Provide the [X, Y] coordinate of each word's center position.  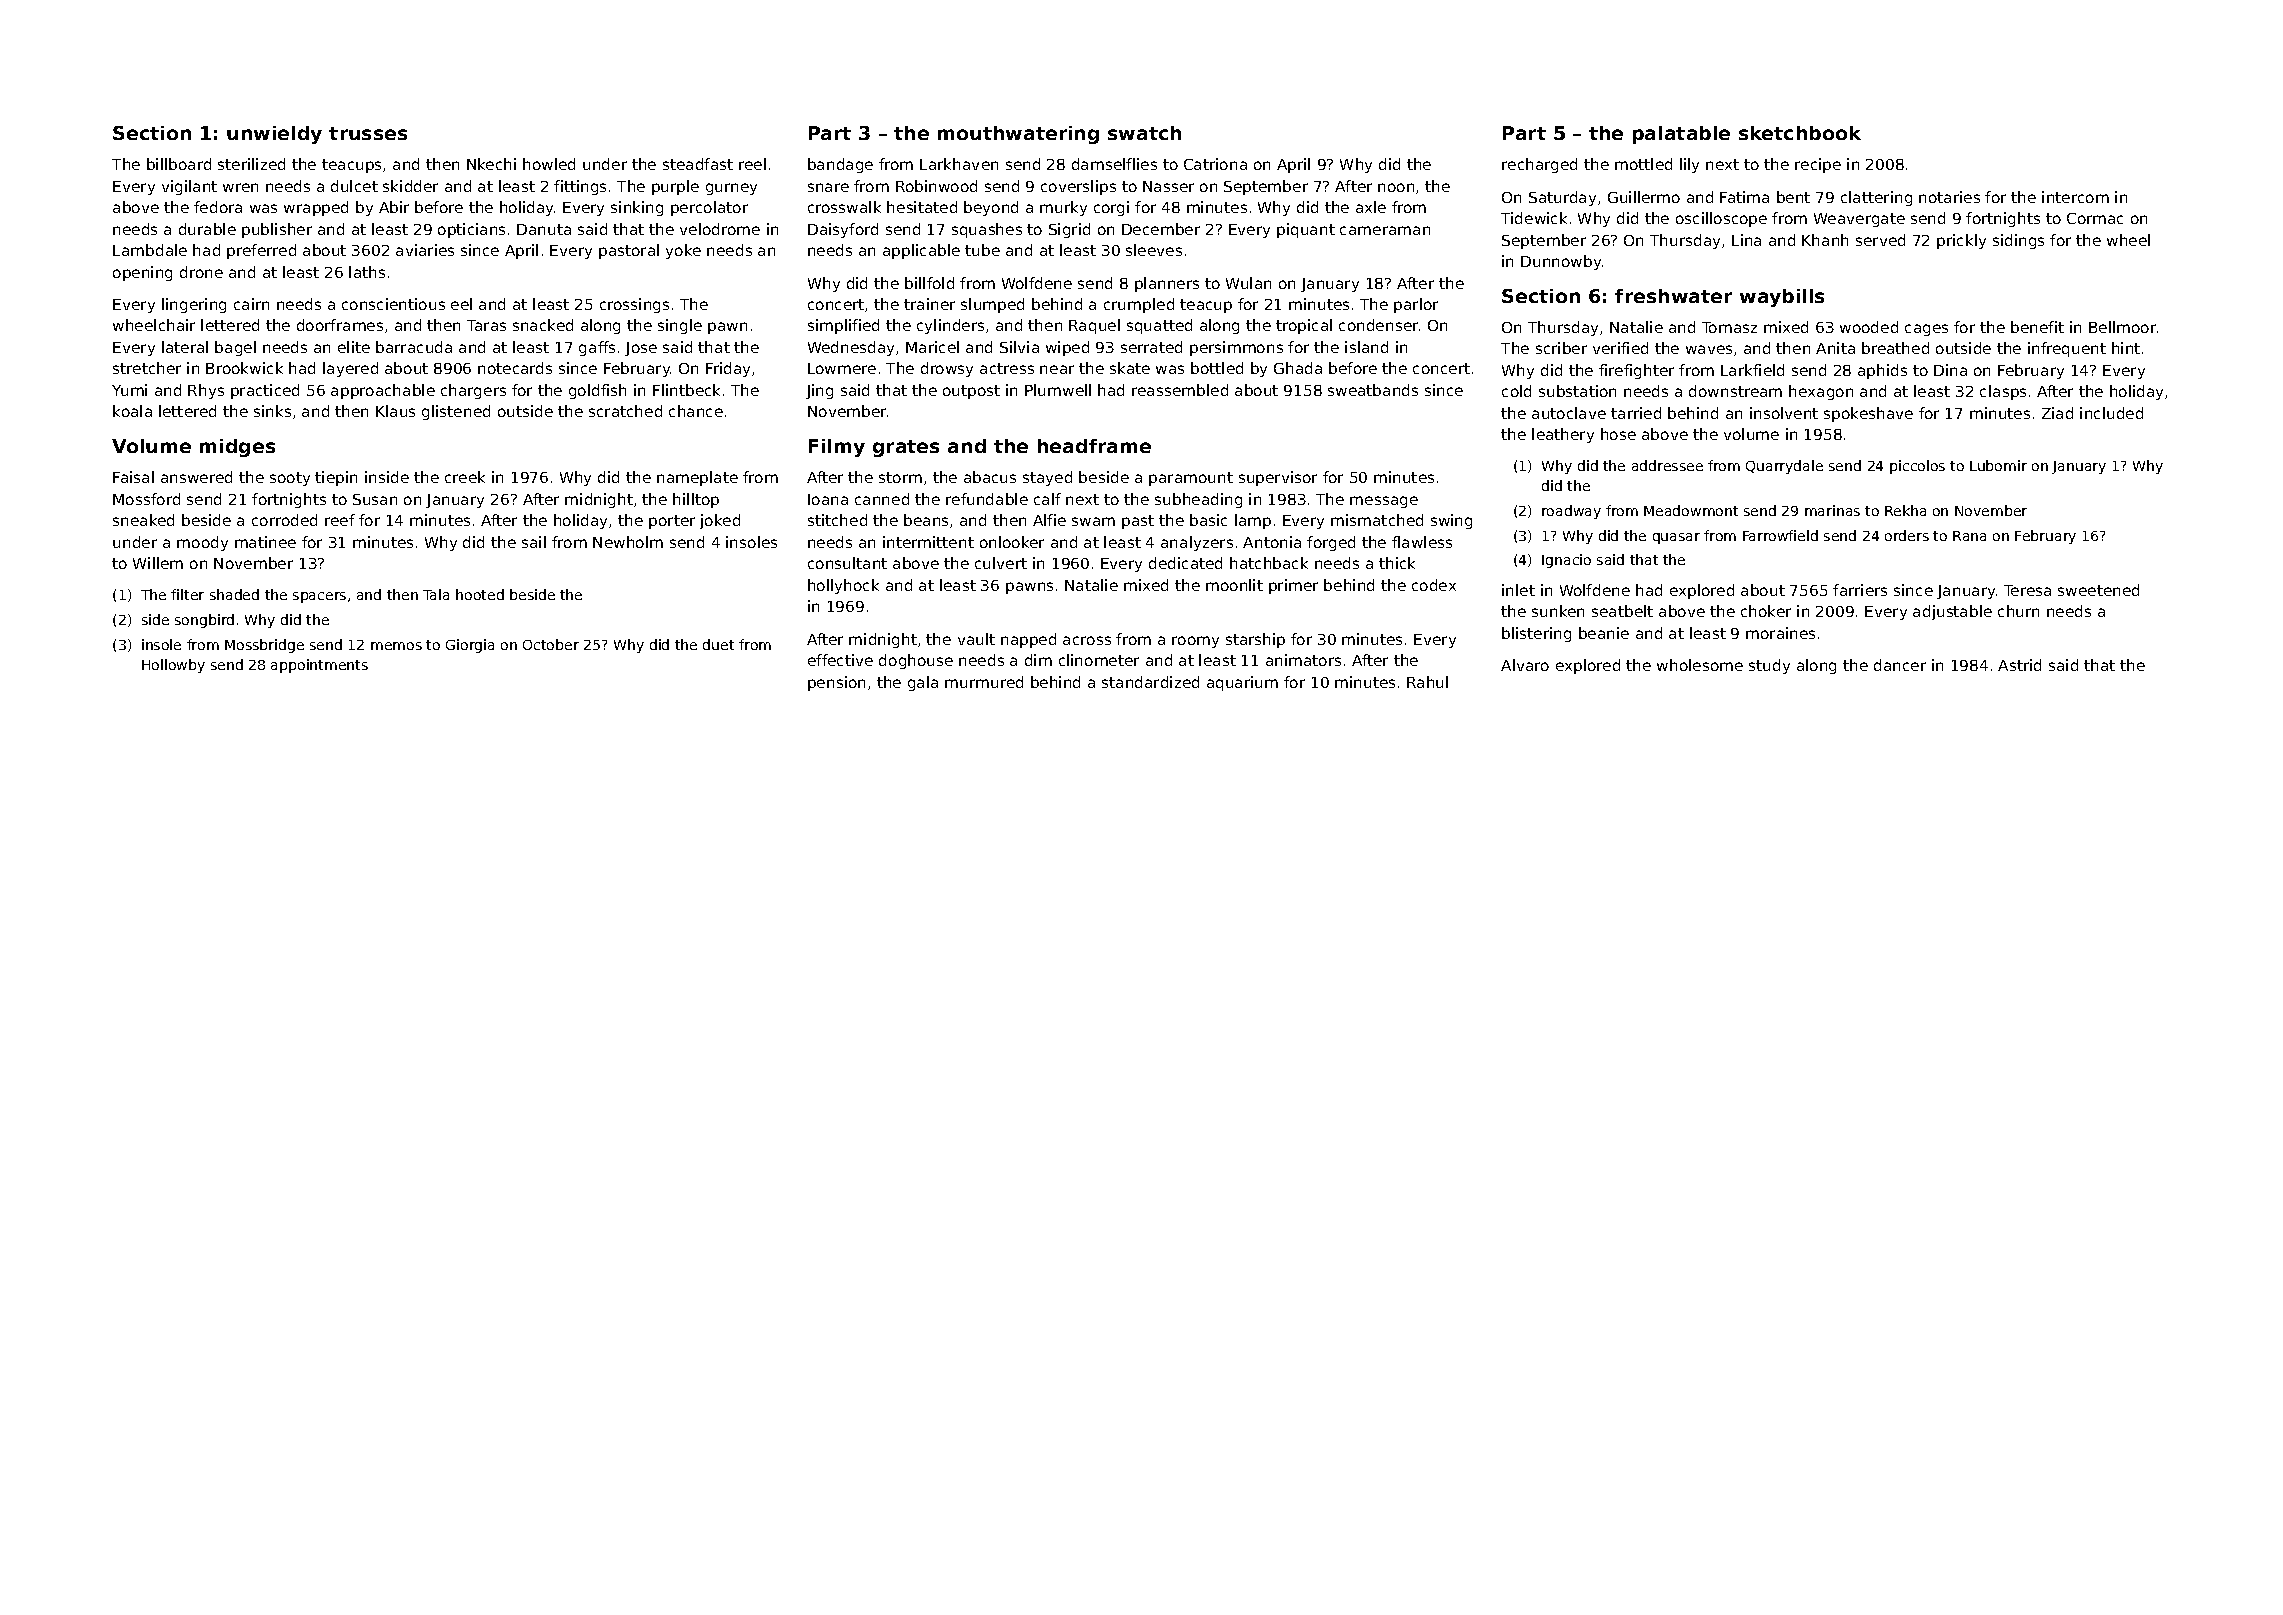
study [1769, 666]
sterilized [251, 164]
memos [396, 646]
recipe [1818, 165]
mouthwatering [1018, 135]
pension [836, 683]
